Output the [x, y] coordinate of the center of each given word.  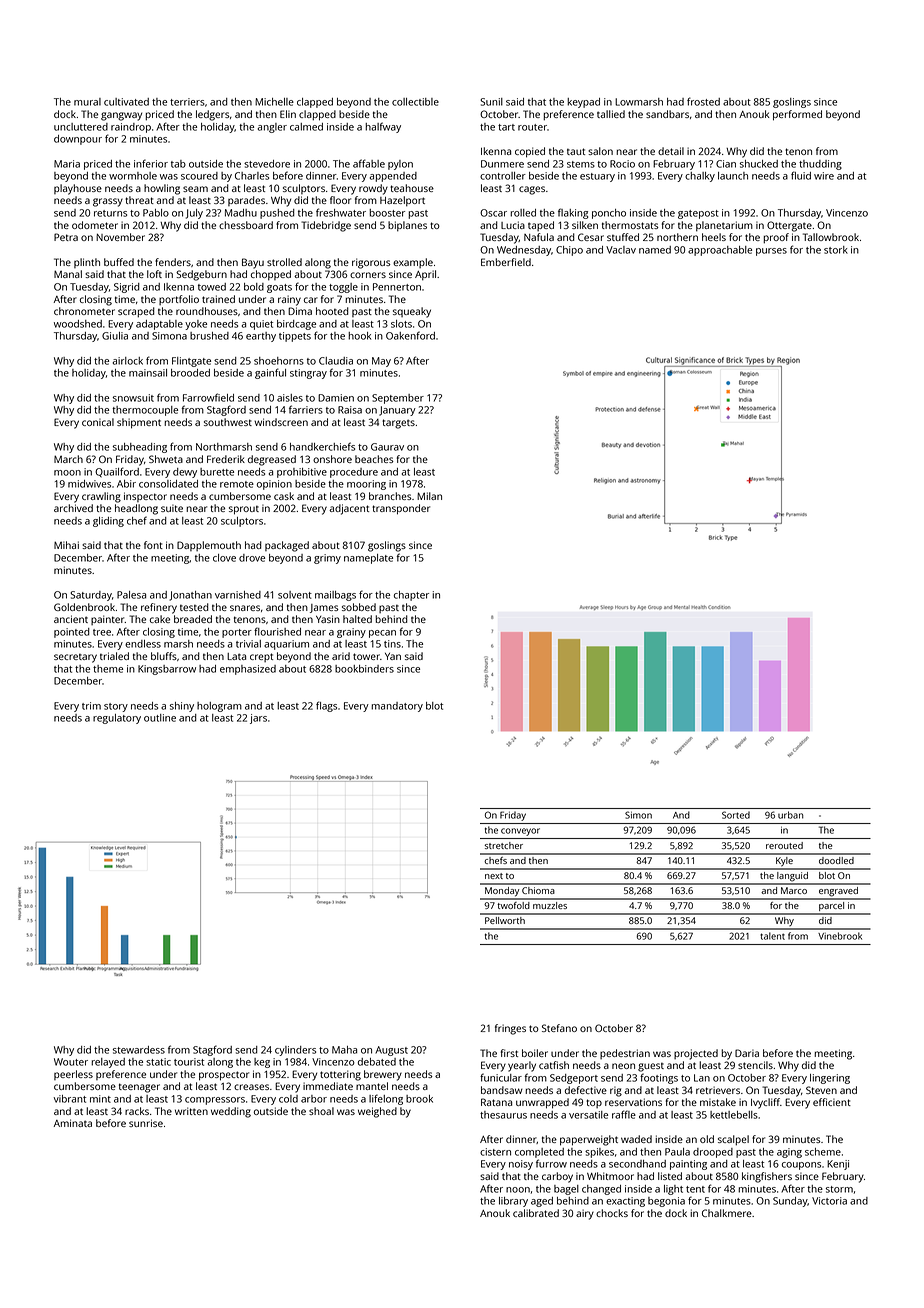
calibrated [536, 1213]
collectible [415, 102]
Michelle [274, 102]
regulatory [117, 719]
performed [797, 115]
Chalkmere [727, 1213]
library [513, 1202]
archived [73, 508]
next [494, 876]
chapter [411, 596]
